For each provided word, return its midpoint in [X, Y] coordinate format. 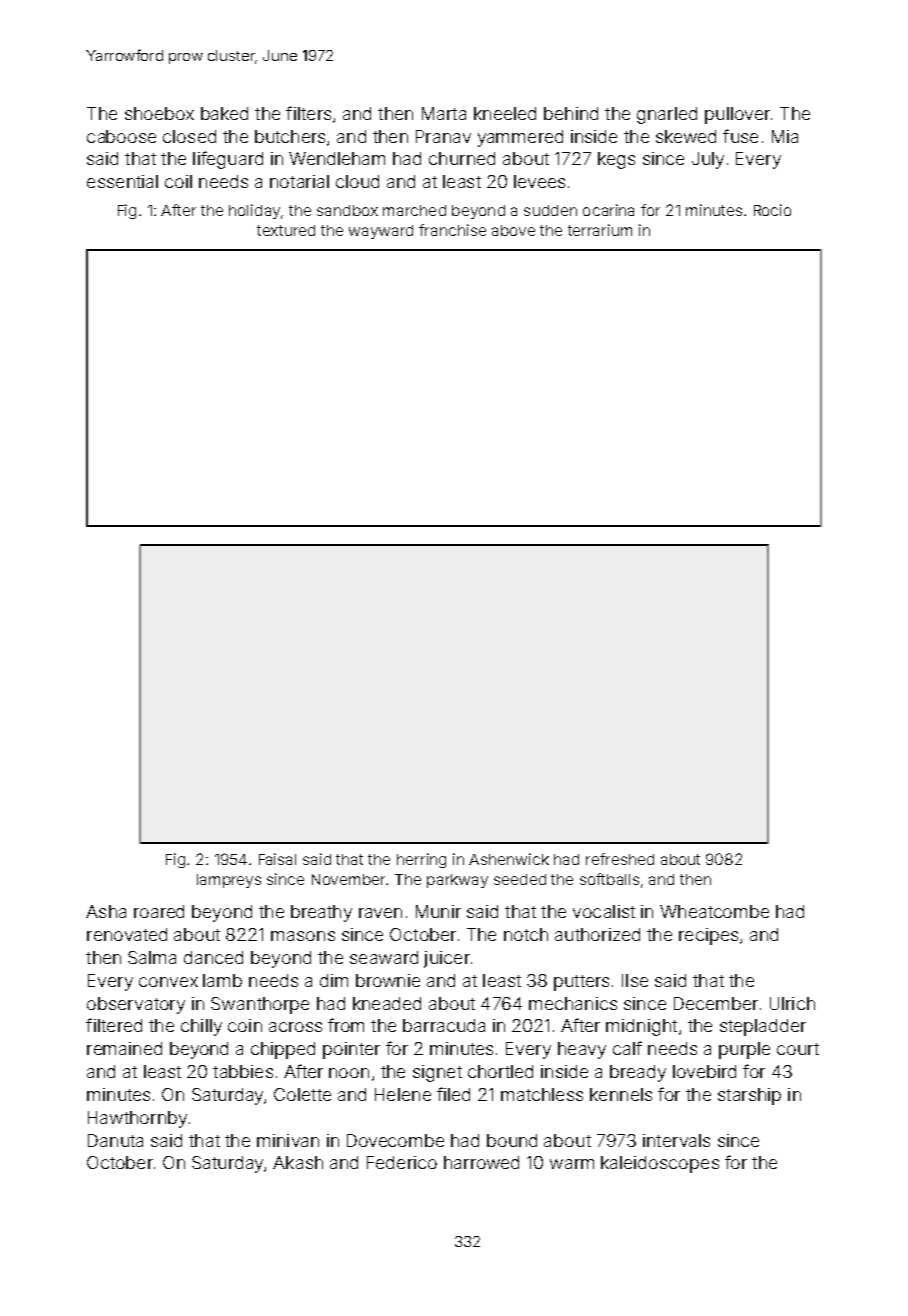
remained [124, 1048]
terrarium [600, 230]
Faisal [277, 859]
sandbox [347, 210]
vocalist [604, 911]
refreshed [620, 859]
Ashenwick [509, 859]
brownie [388, 980]
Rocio [772, 210]
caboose [121, 136]
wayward [381, 232]
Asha [106, 911]
